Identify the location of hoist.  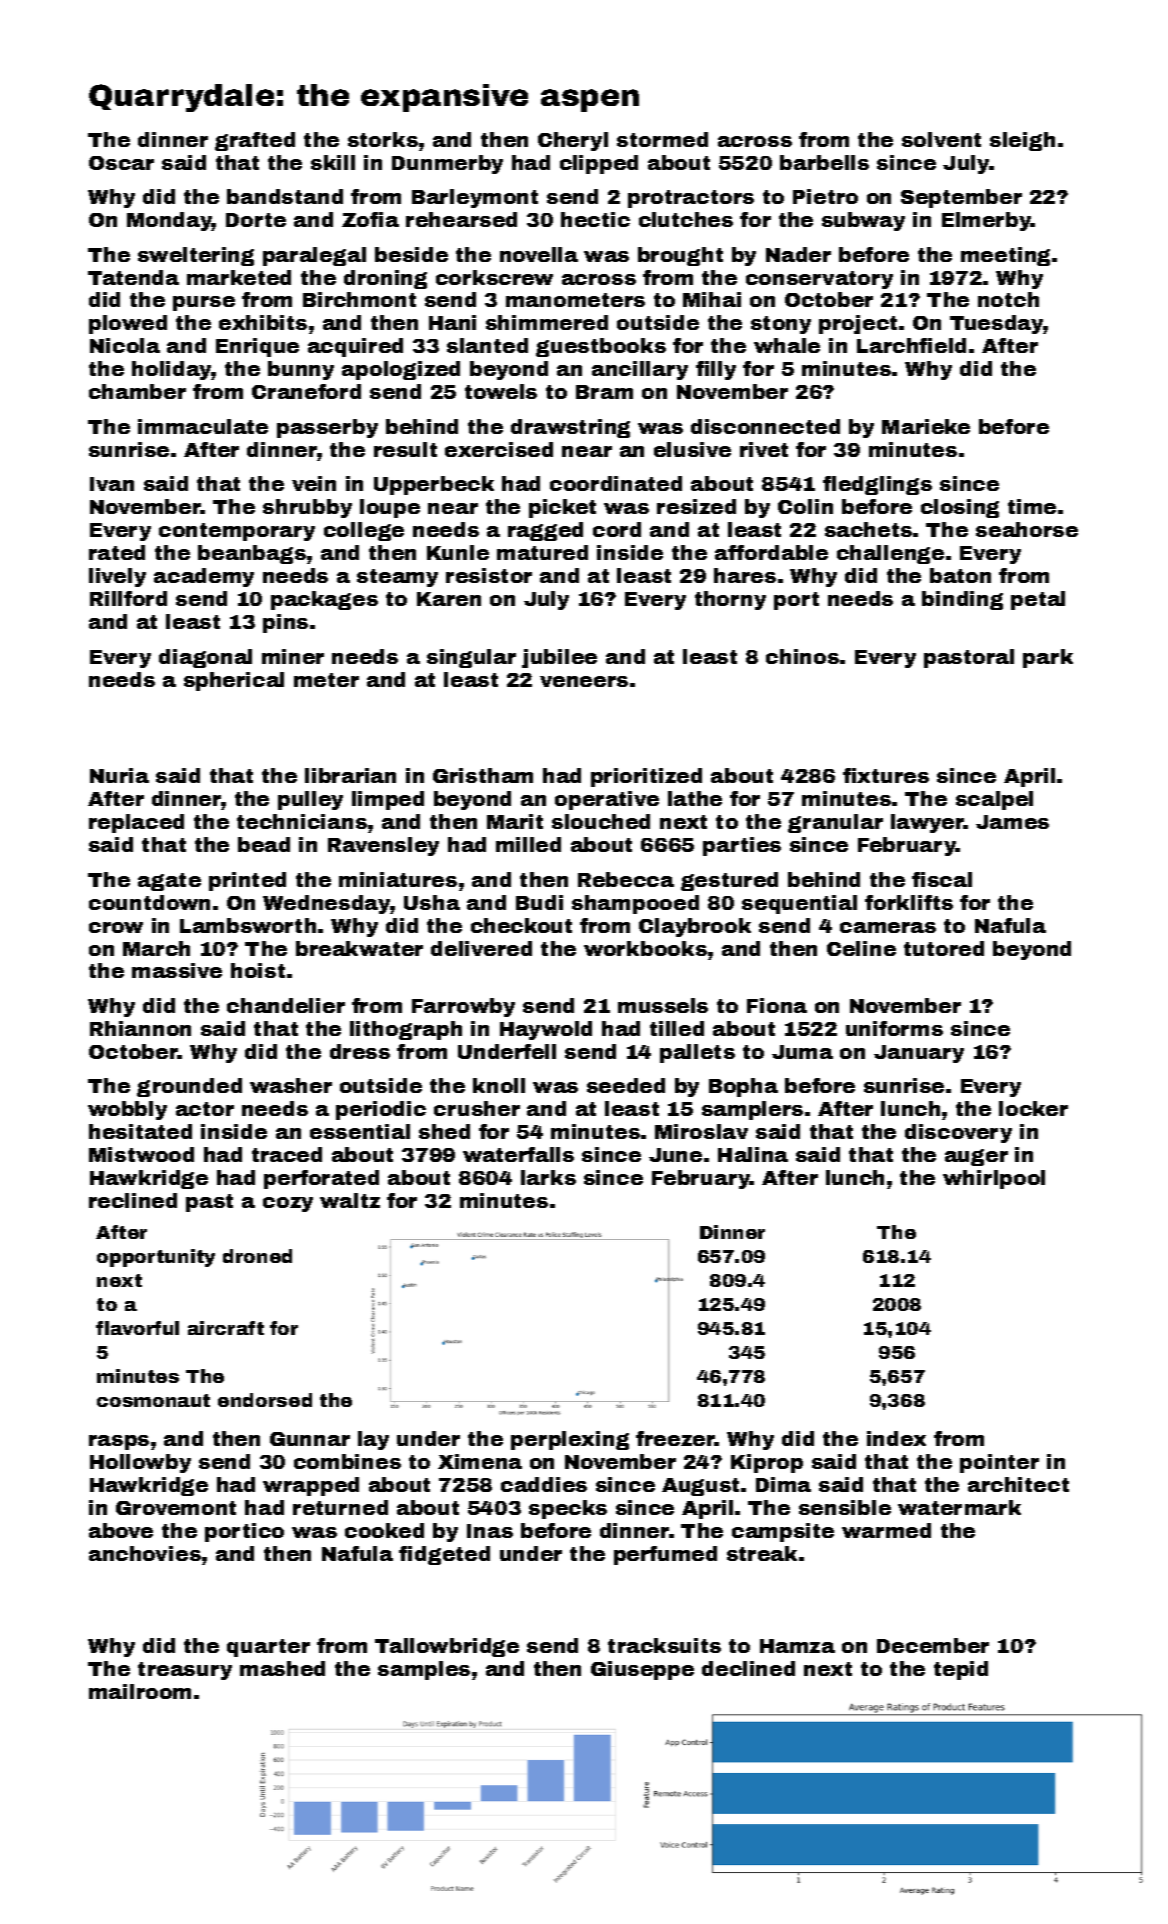
(258, 970).
